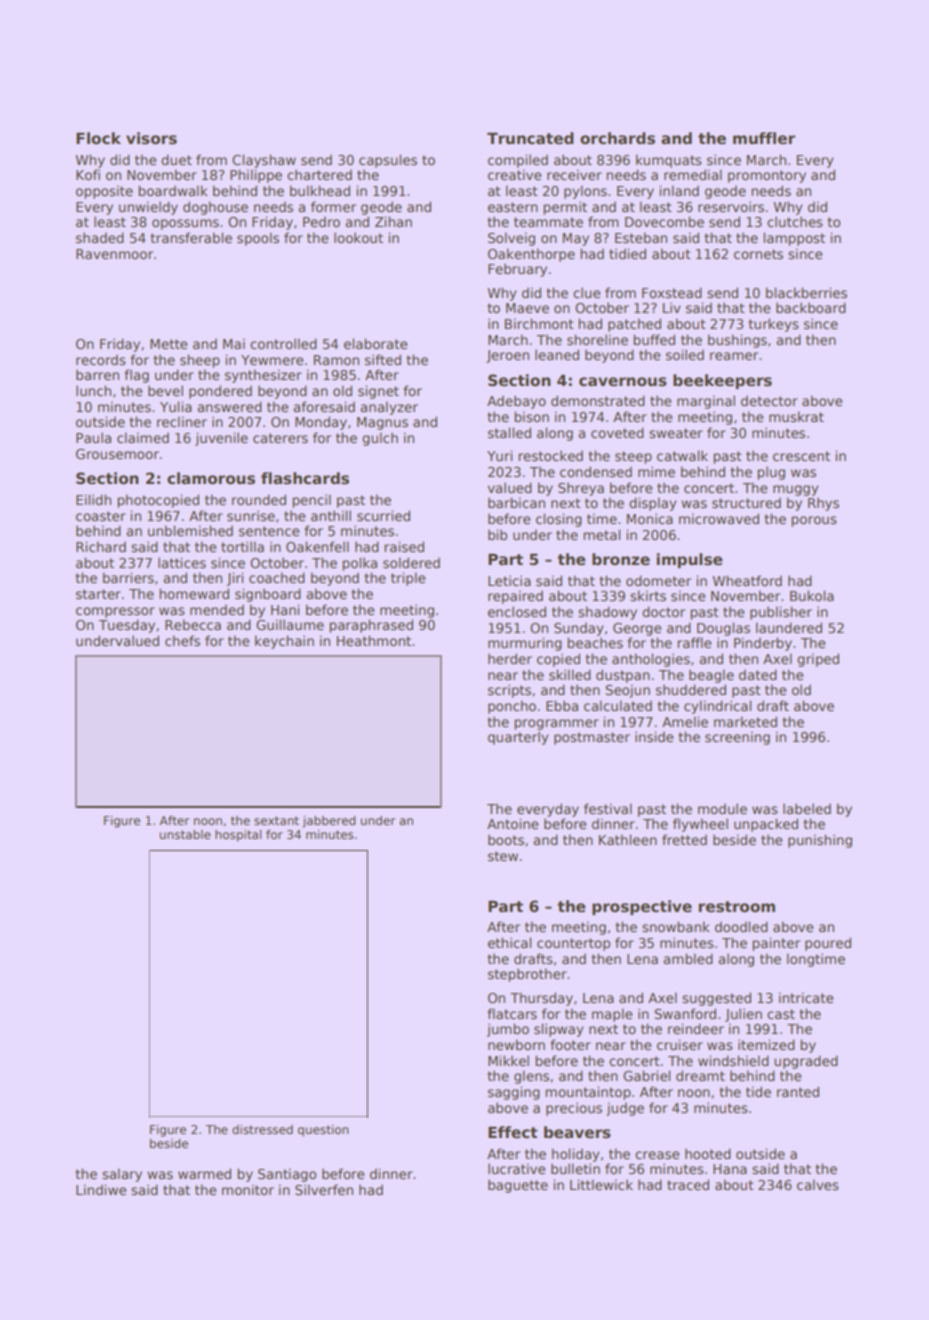  I want to click on distressed, so click(262, 1129).
